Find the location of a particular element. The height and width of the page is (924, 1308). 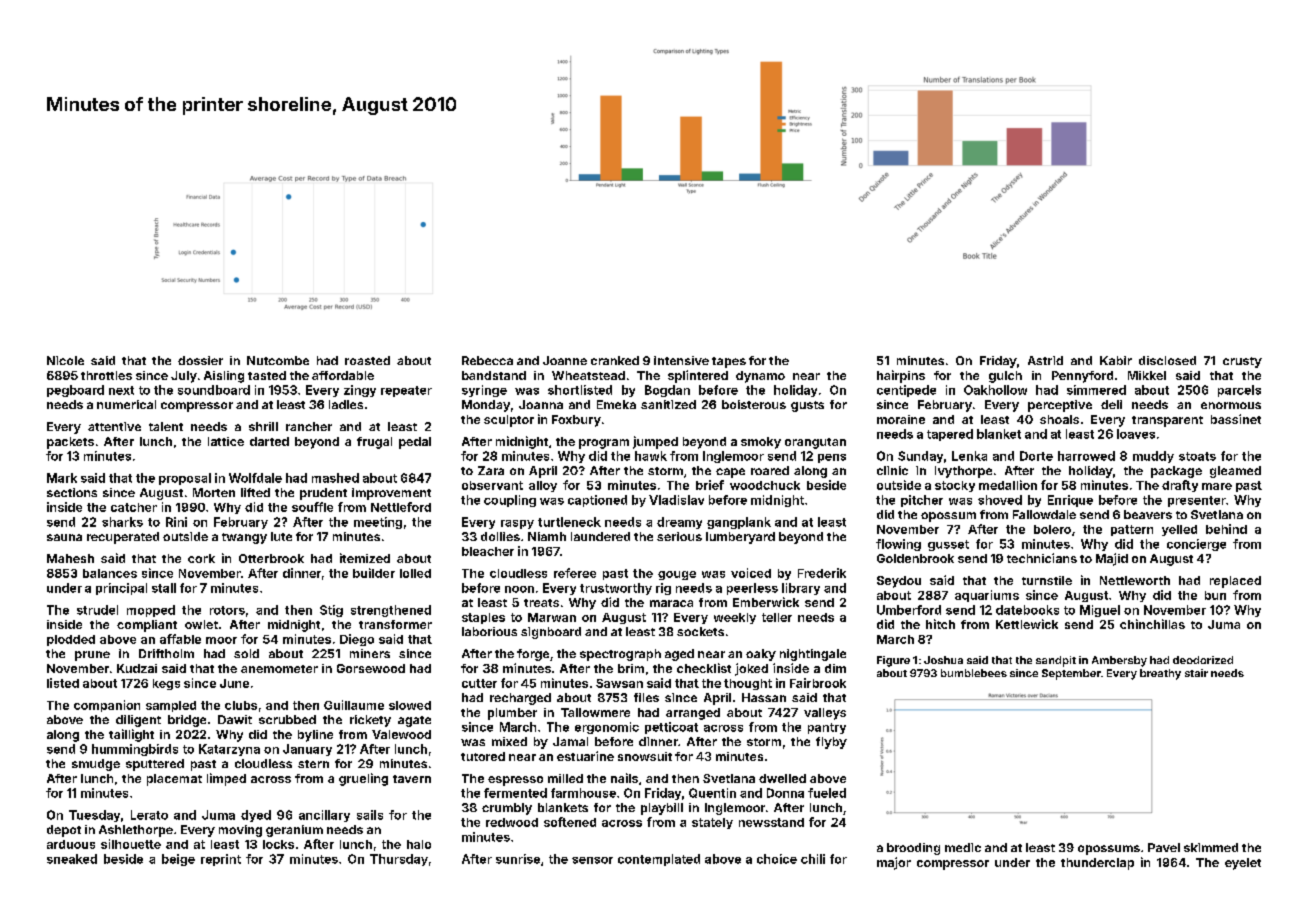

parcels is located at coordinates (1239, 391).
